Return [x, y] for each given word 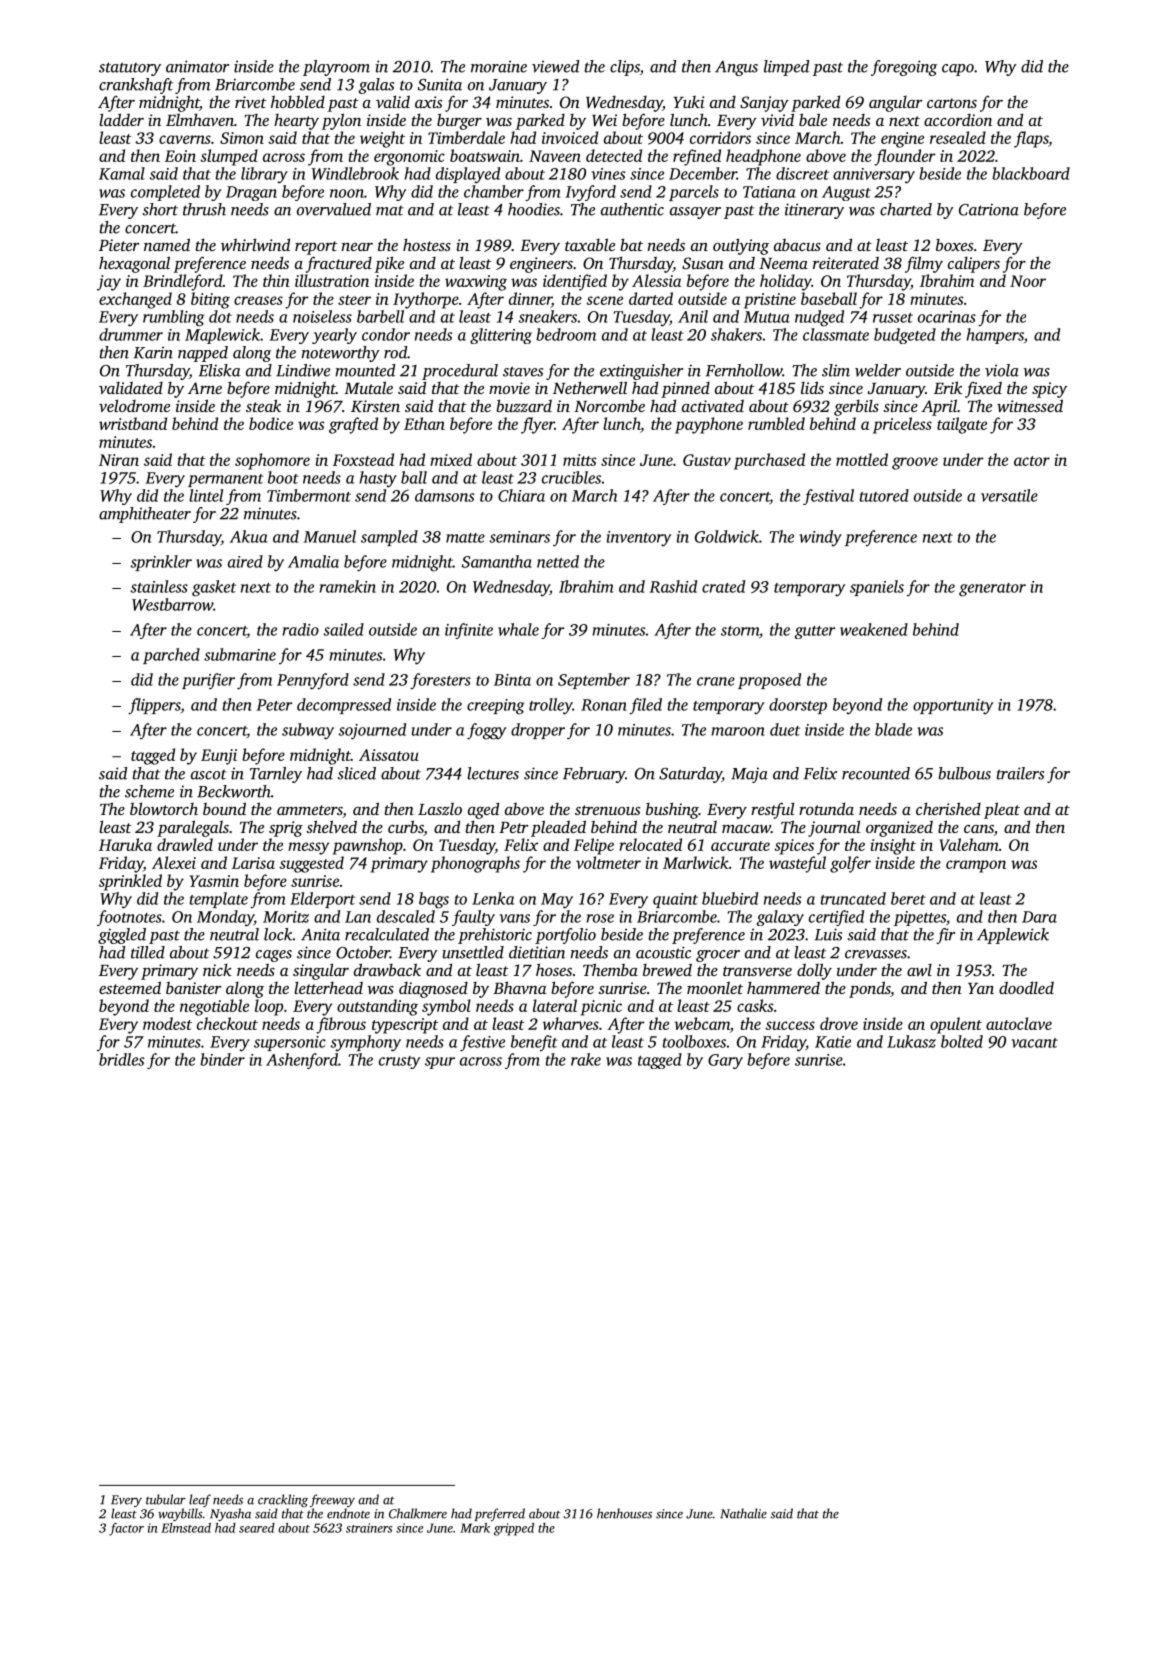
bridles [121, 1059]
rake [586, 1059]
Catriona [989, 209]
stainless [159, 586]
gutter [815, 632]
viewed [555, 66]
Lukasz [911, 1041]
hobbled [298, 101]
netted [558, 561]
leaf [200, 1500]
